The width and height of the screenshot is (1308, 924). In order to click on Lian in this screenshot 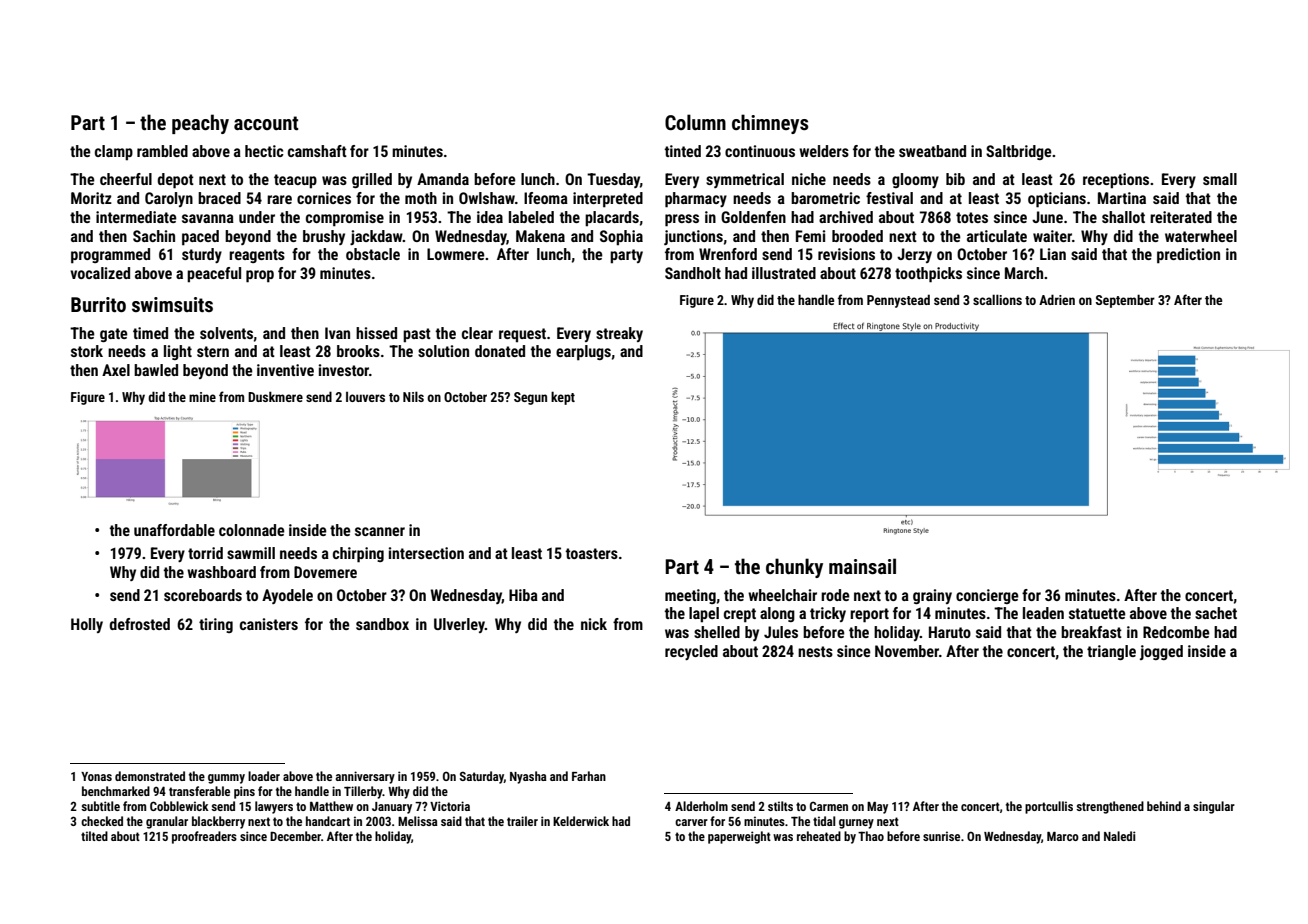, I will do `click(1053, 254)`.
